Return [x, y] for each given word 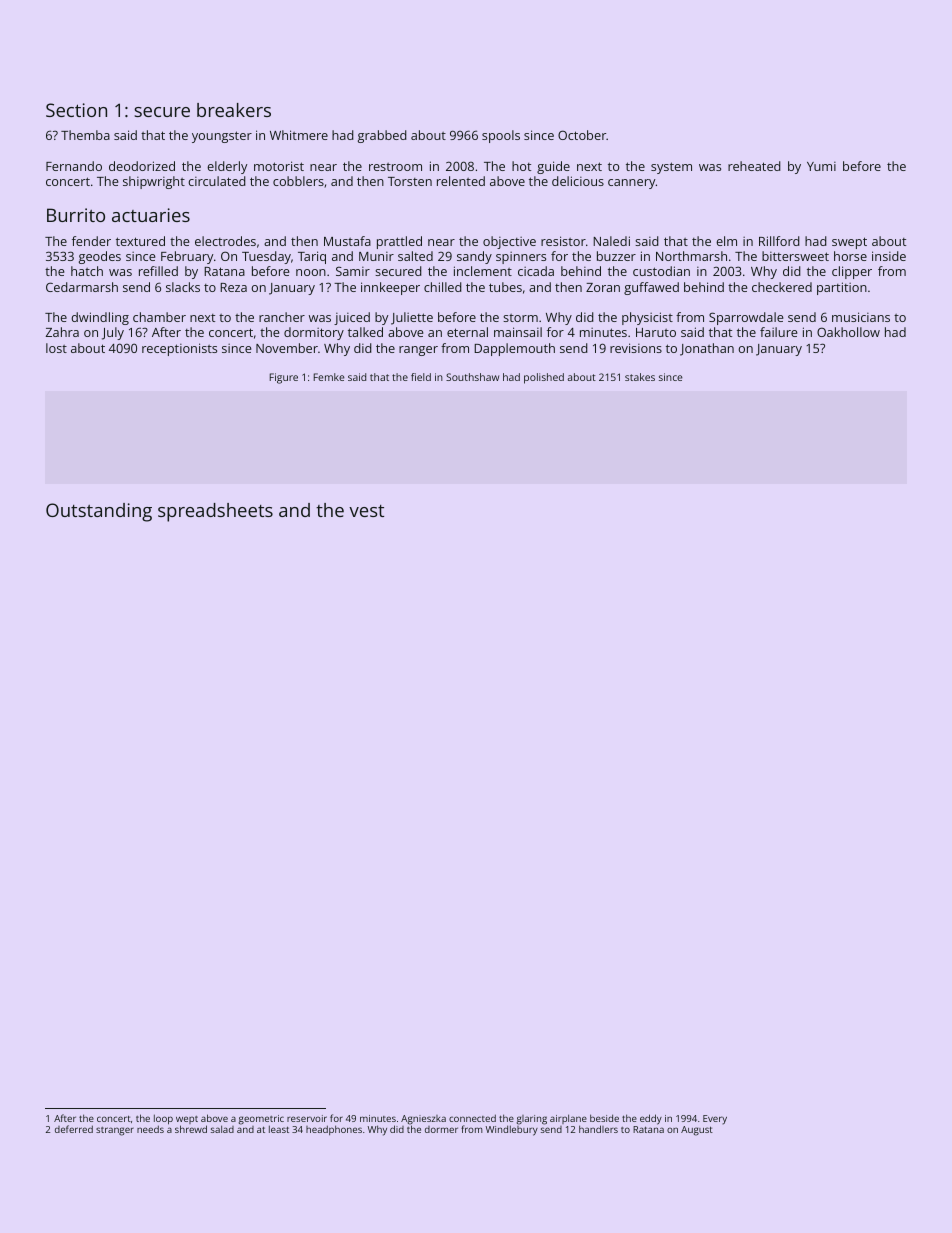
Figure [284, 378]
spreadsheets [215, 512]
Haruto [656, 332]
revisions [636, 348]
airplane [568, 1119]
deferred [74, 1129]
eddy [651, 1119]
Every [715, 1119]
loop [163, 1119]
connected [472, 1118]
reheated [754, 166]
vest [366, 511]
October [582, 135]
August [697, 1131]
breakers [234, 110]
